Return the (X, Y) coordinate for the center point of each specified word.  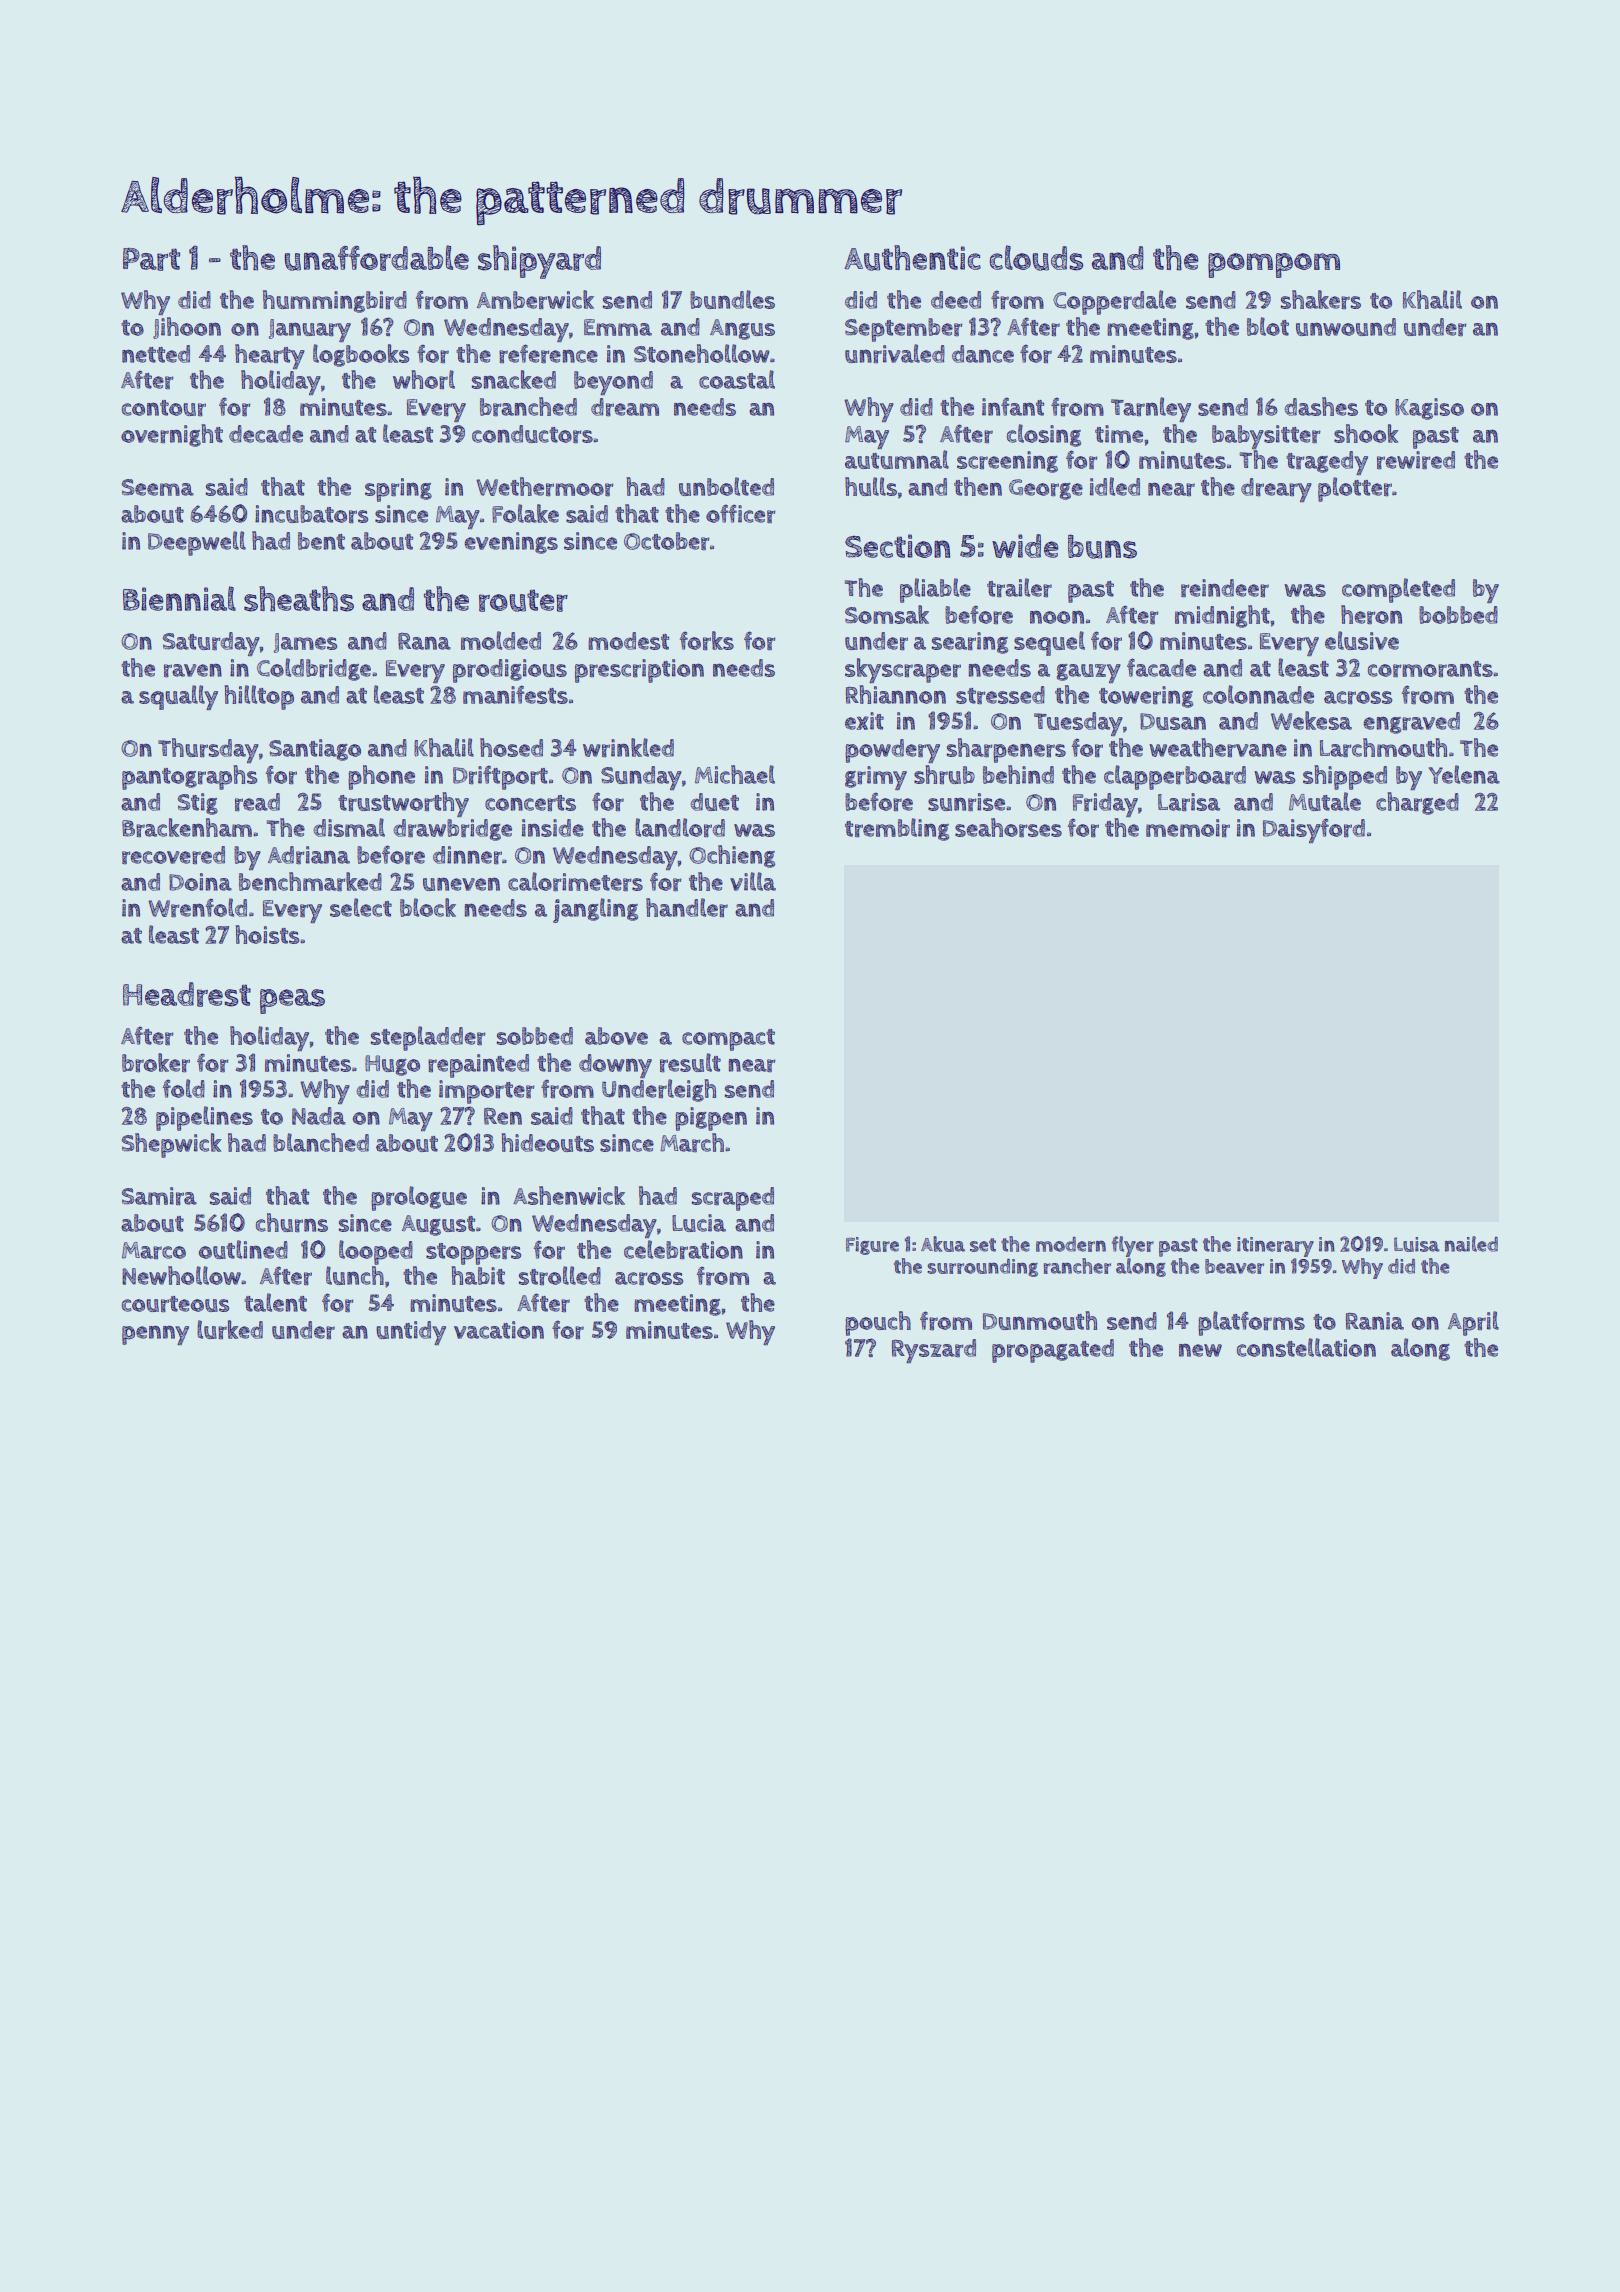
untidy (411, 1333)
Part (151, 259)
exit (864, 721)
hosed (511, 747)
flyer (1133, 1246)
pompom (1274, 265)
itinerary (1275, 1247)
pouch (878, 1323)
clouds (1036, 258)
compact (728, 1040)
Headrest (187, 994)
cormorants (1430, 669)
